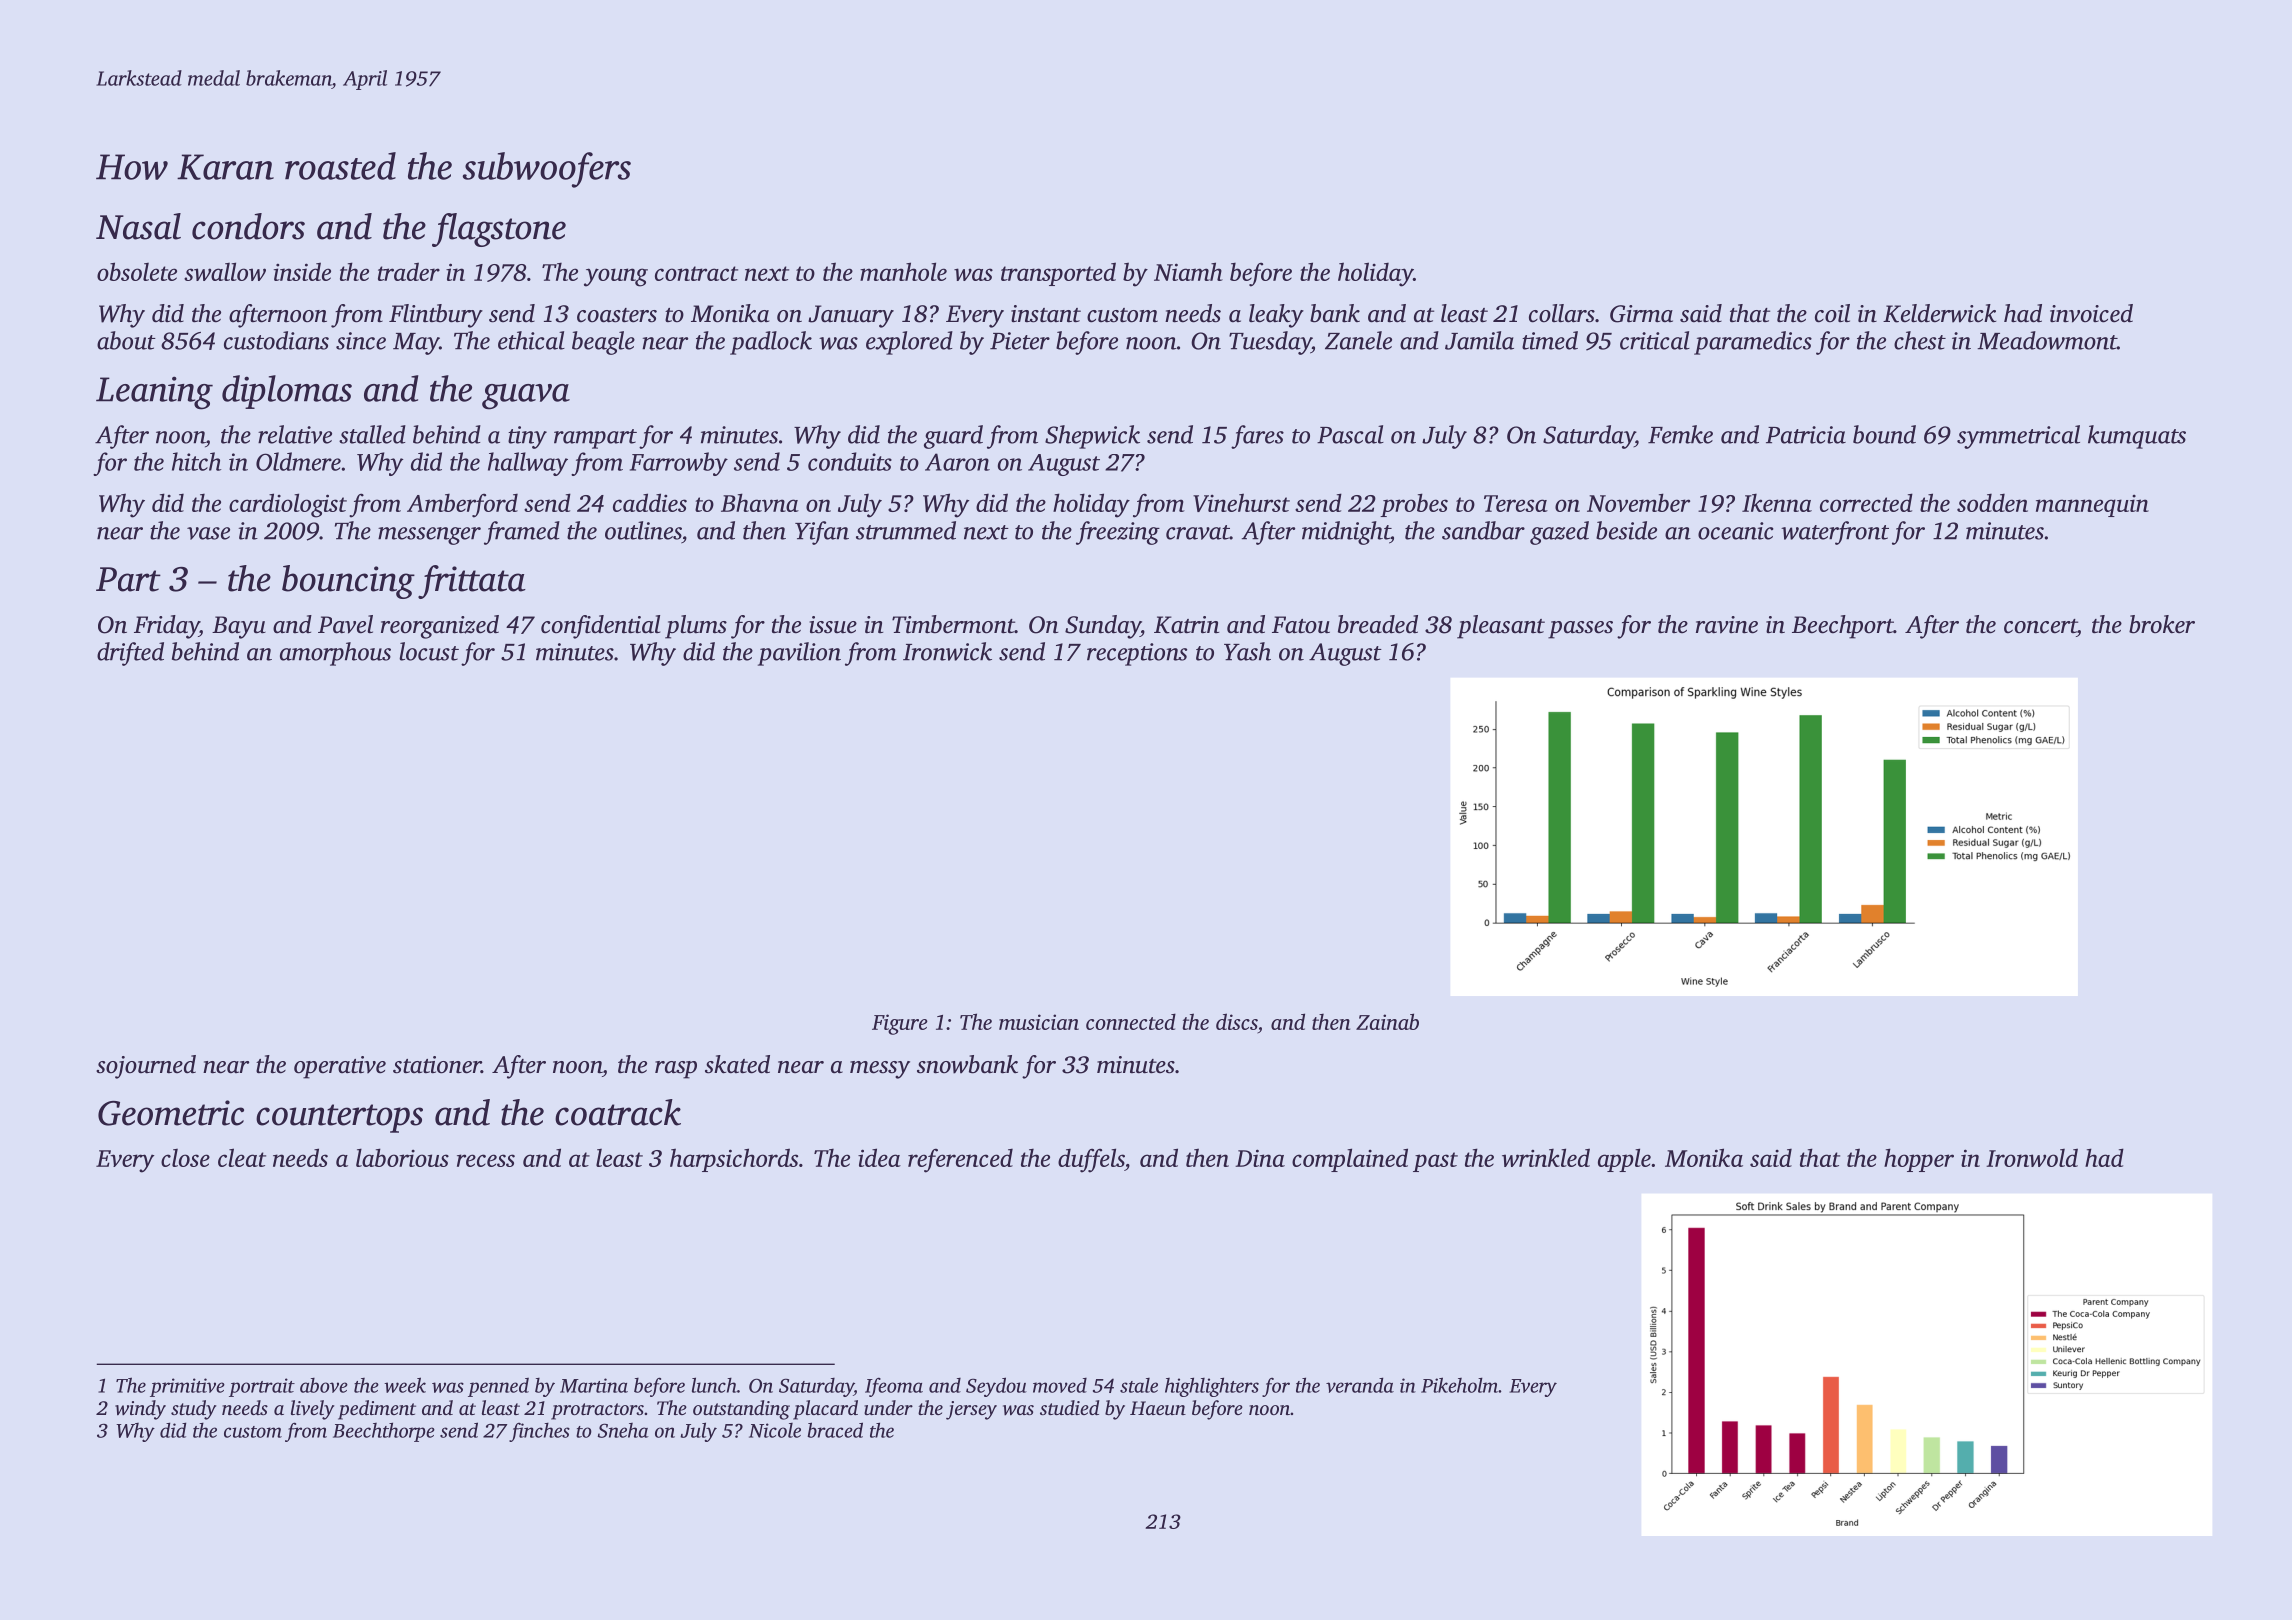 The image size is (2292, 1620). I want to click on Sneha, so click(623, 1430).
